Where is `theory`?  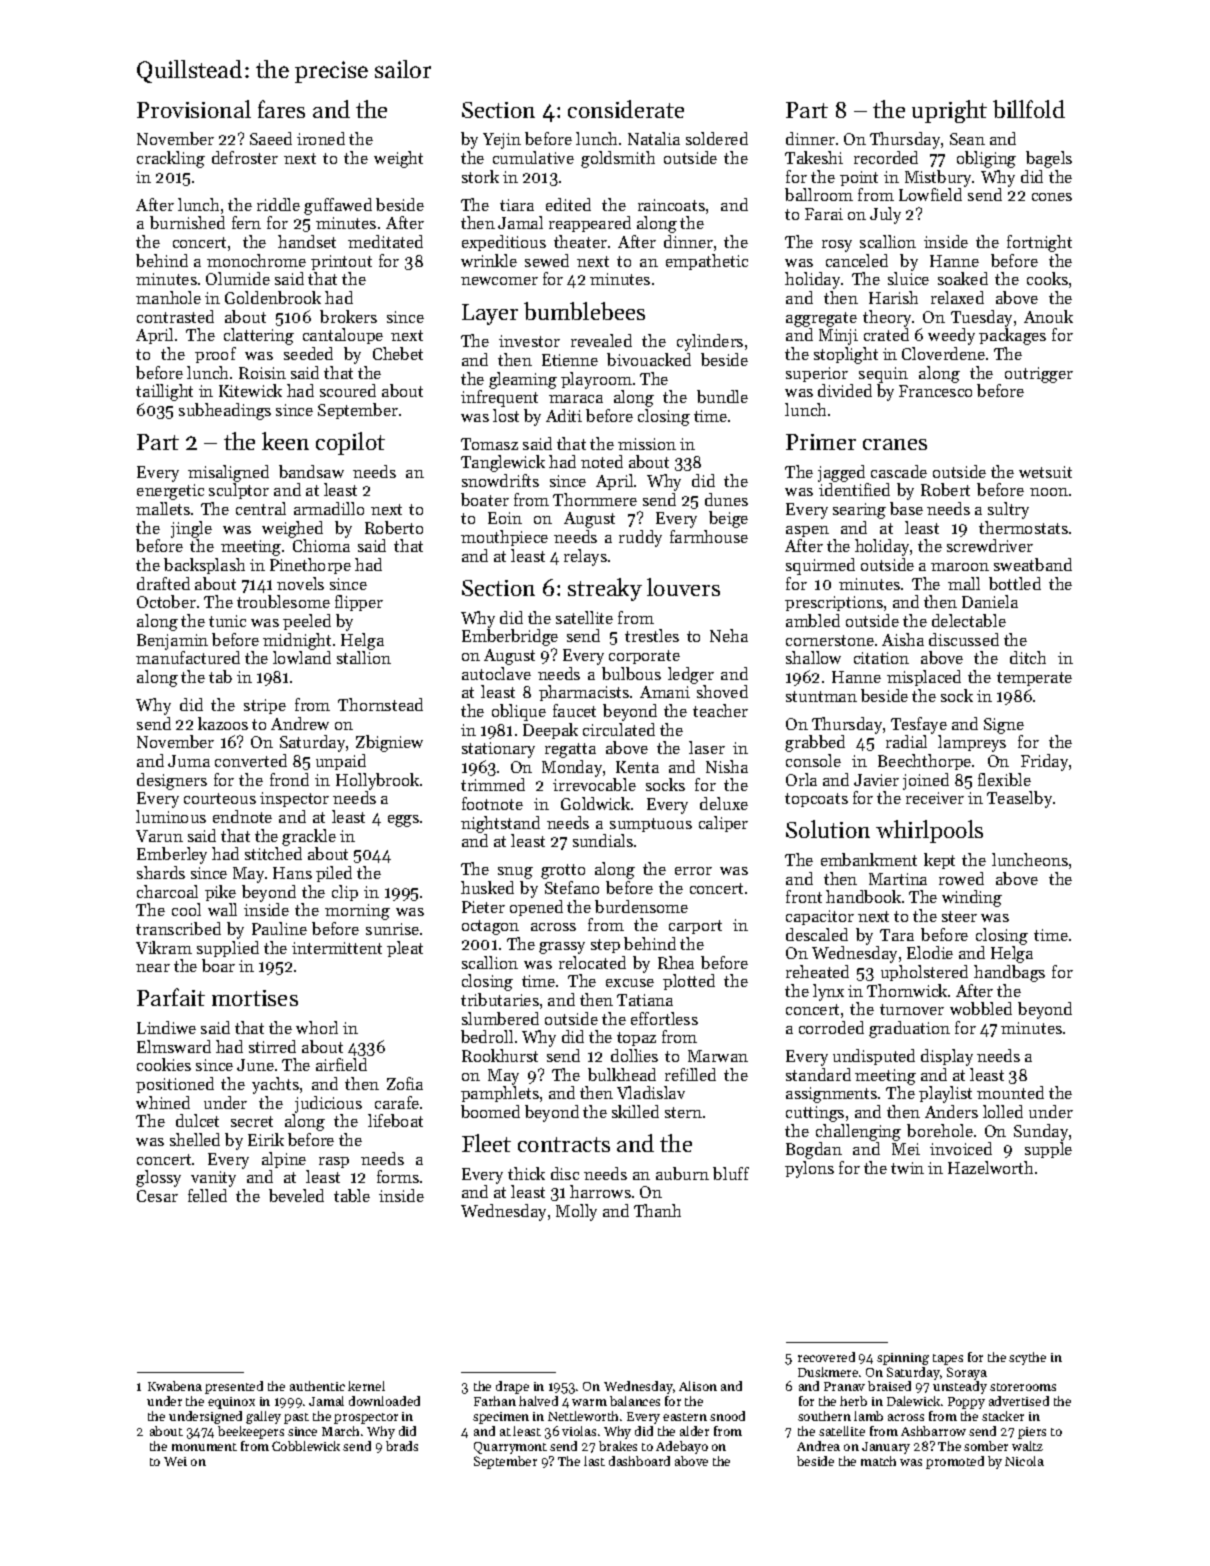 theory is located at coordinates (887, 318).
